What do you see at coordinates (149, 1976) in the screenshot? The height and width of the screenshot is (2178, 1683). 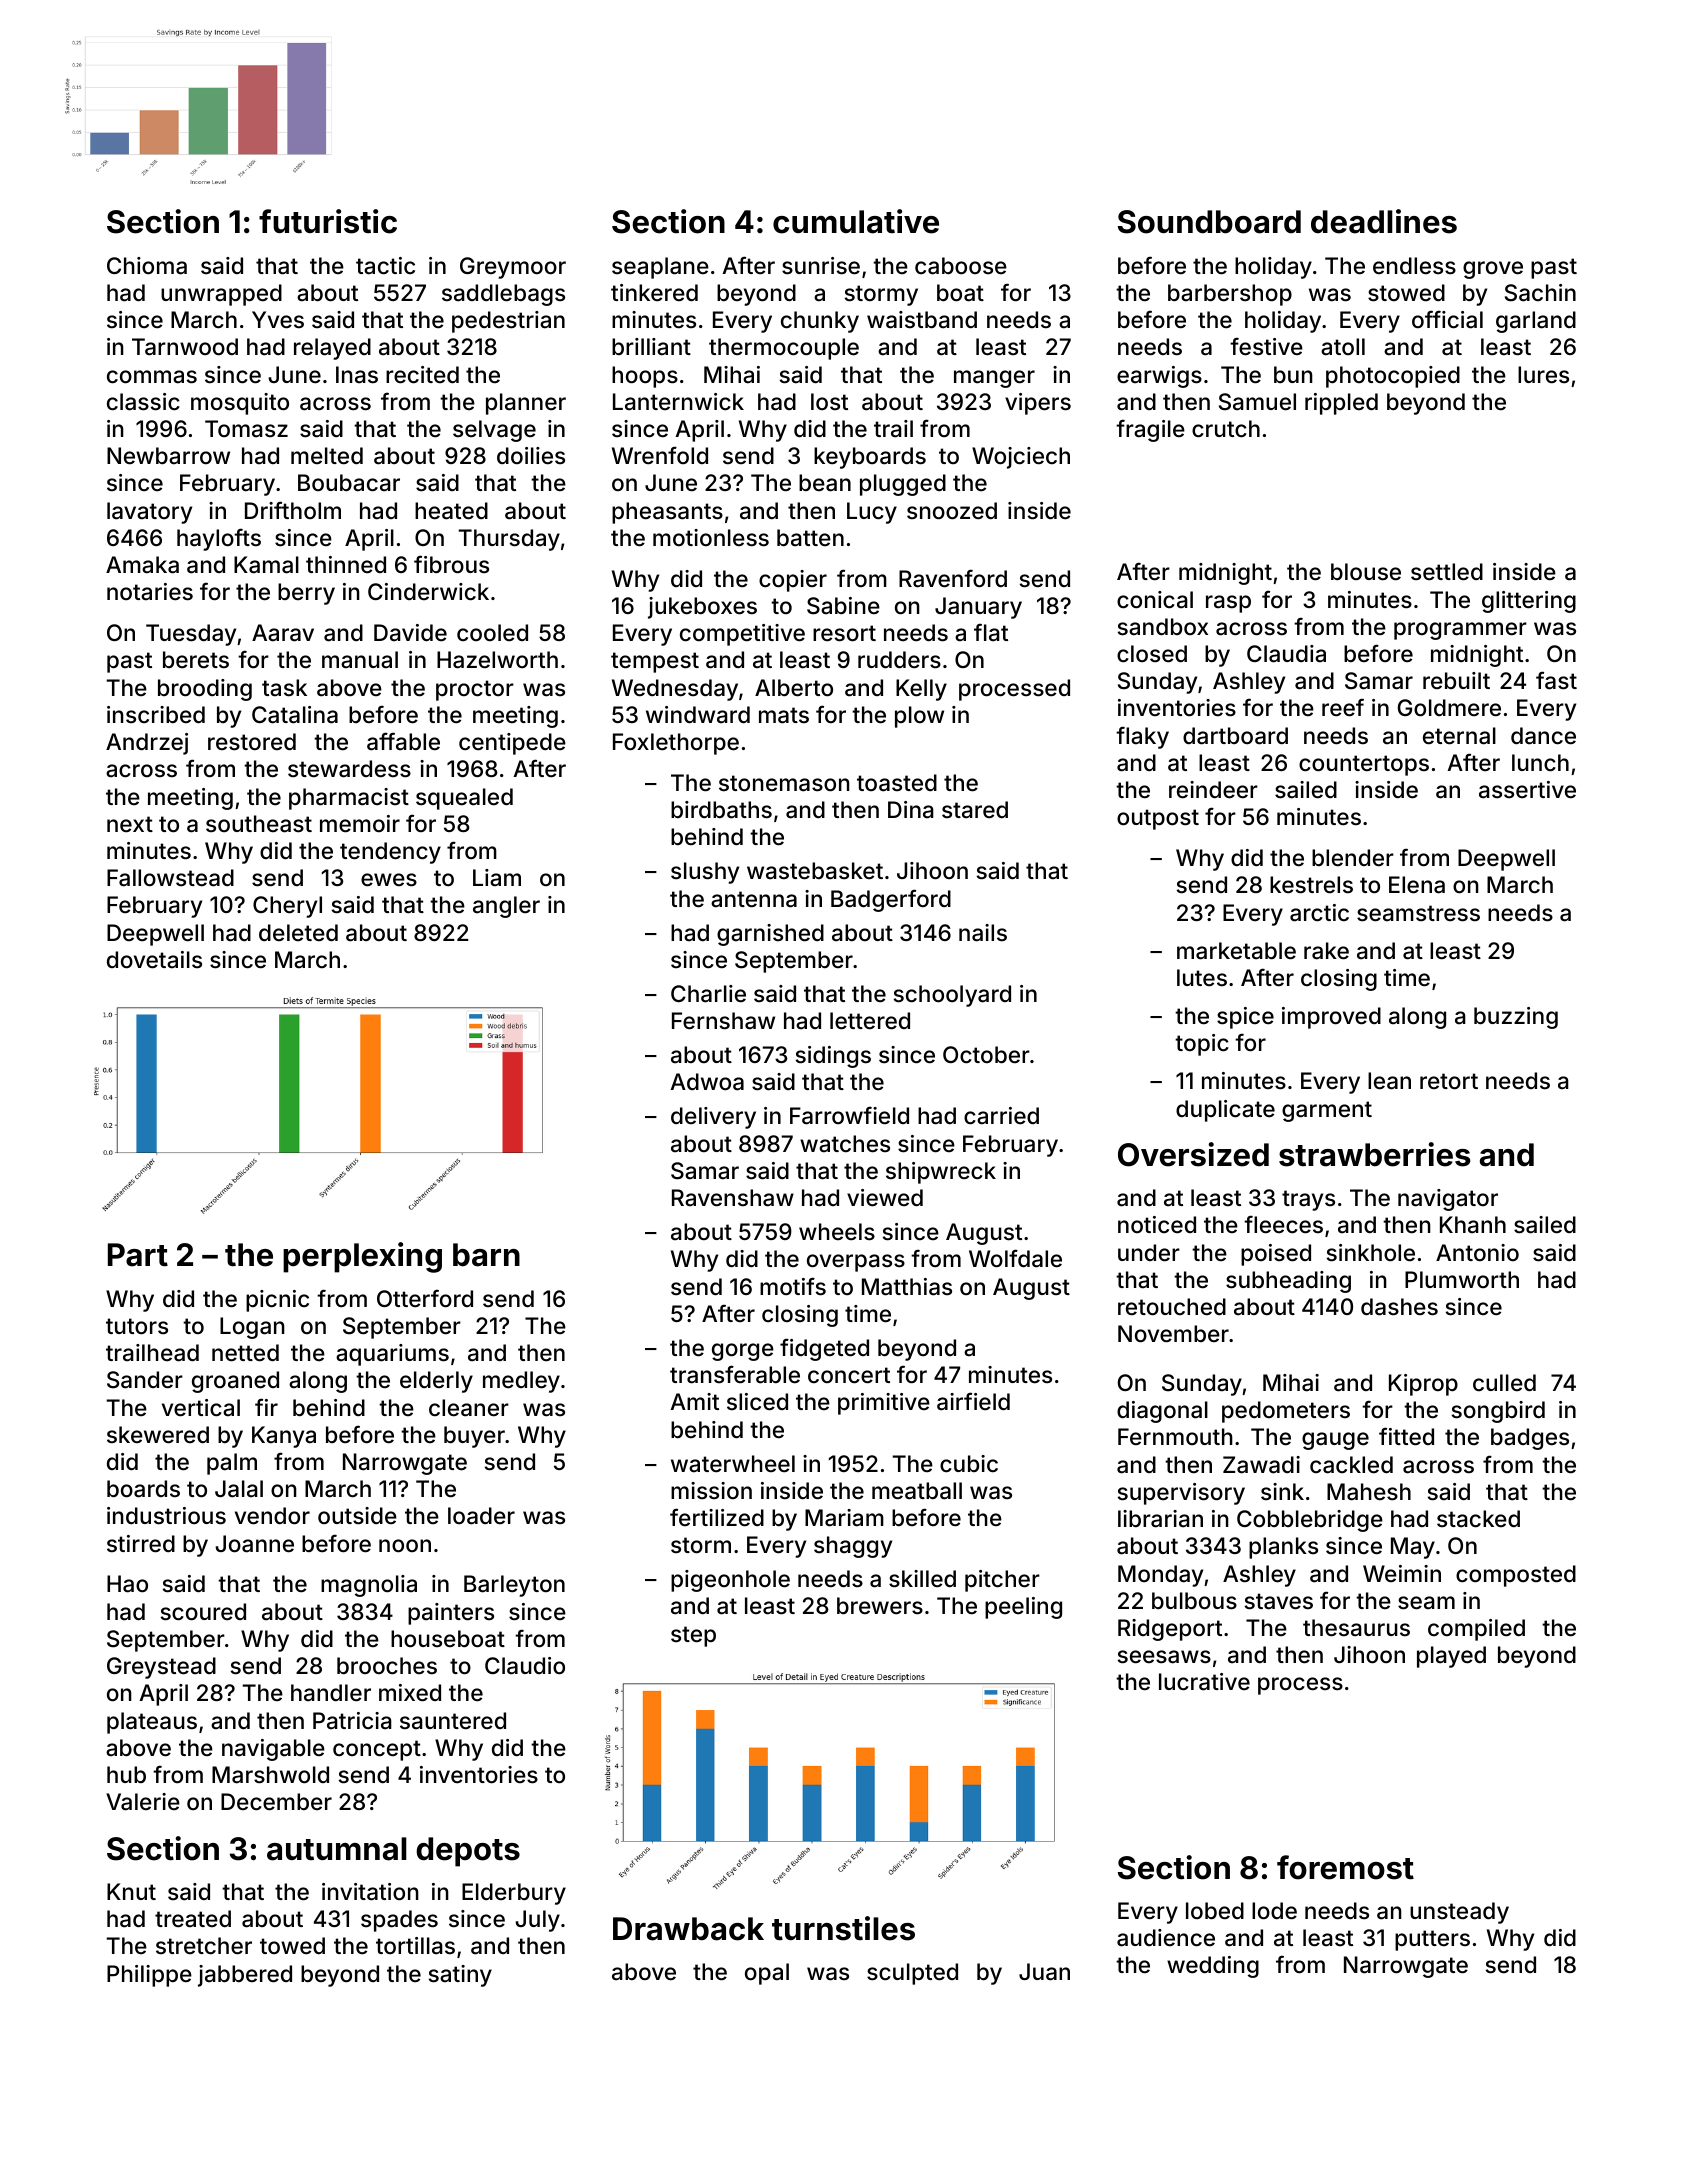 I see `Philippe` at bounding box center [149, 1976].
